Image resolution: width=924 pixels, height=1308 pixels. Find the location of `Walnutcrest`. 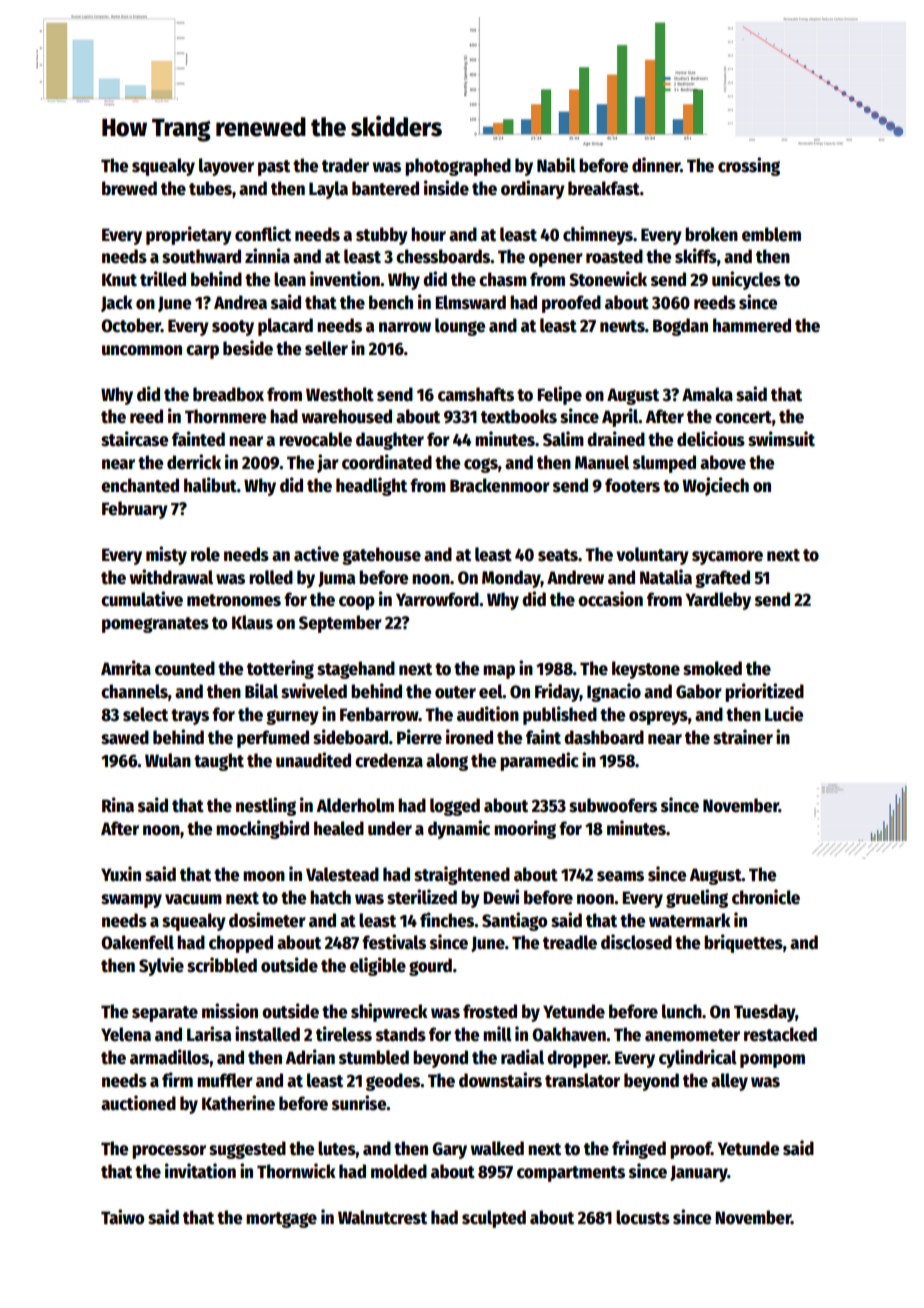

Walnutcrest is located at coordinates (382, 1217).
